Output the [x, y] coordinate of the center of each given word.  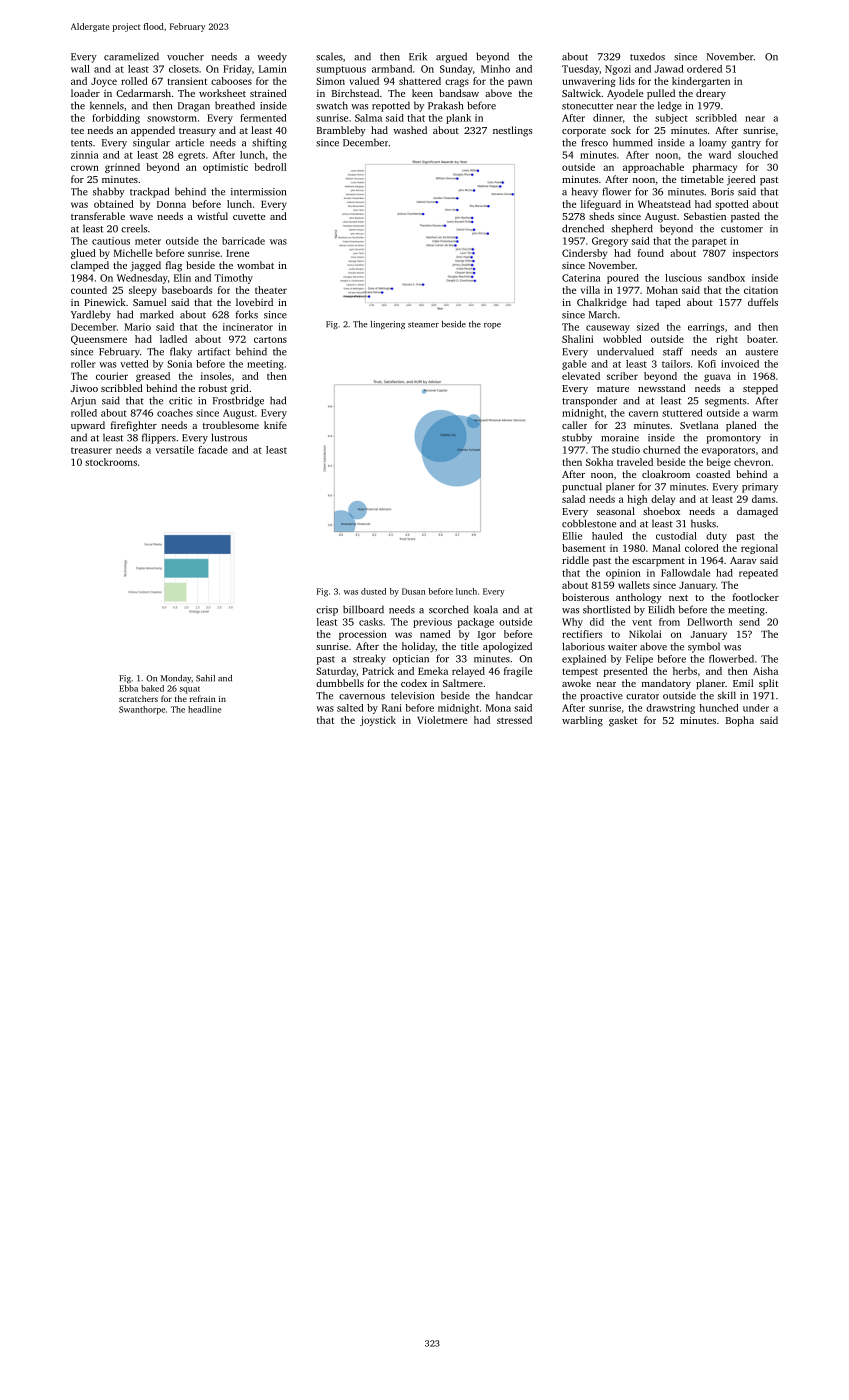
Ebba [128, 688]
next [678, 598]
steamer [423, 325]
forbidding [116, 119]
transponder [589, 401]
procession [363, 635]
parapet [709, 242]
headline [204, 709]
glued [83, 254]
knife [275, 425]
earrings [706, 328]
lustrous [229, 437]
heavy [585, 192]
